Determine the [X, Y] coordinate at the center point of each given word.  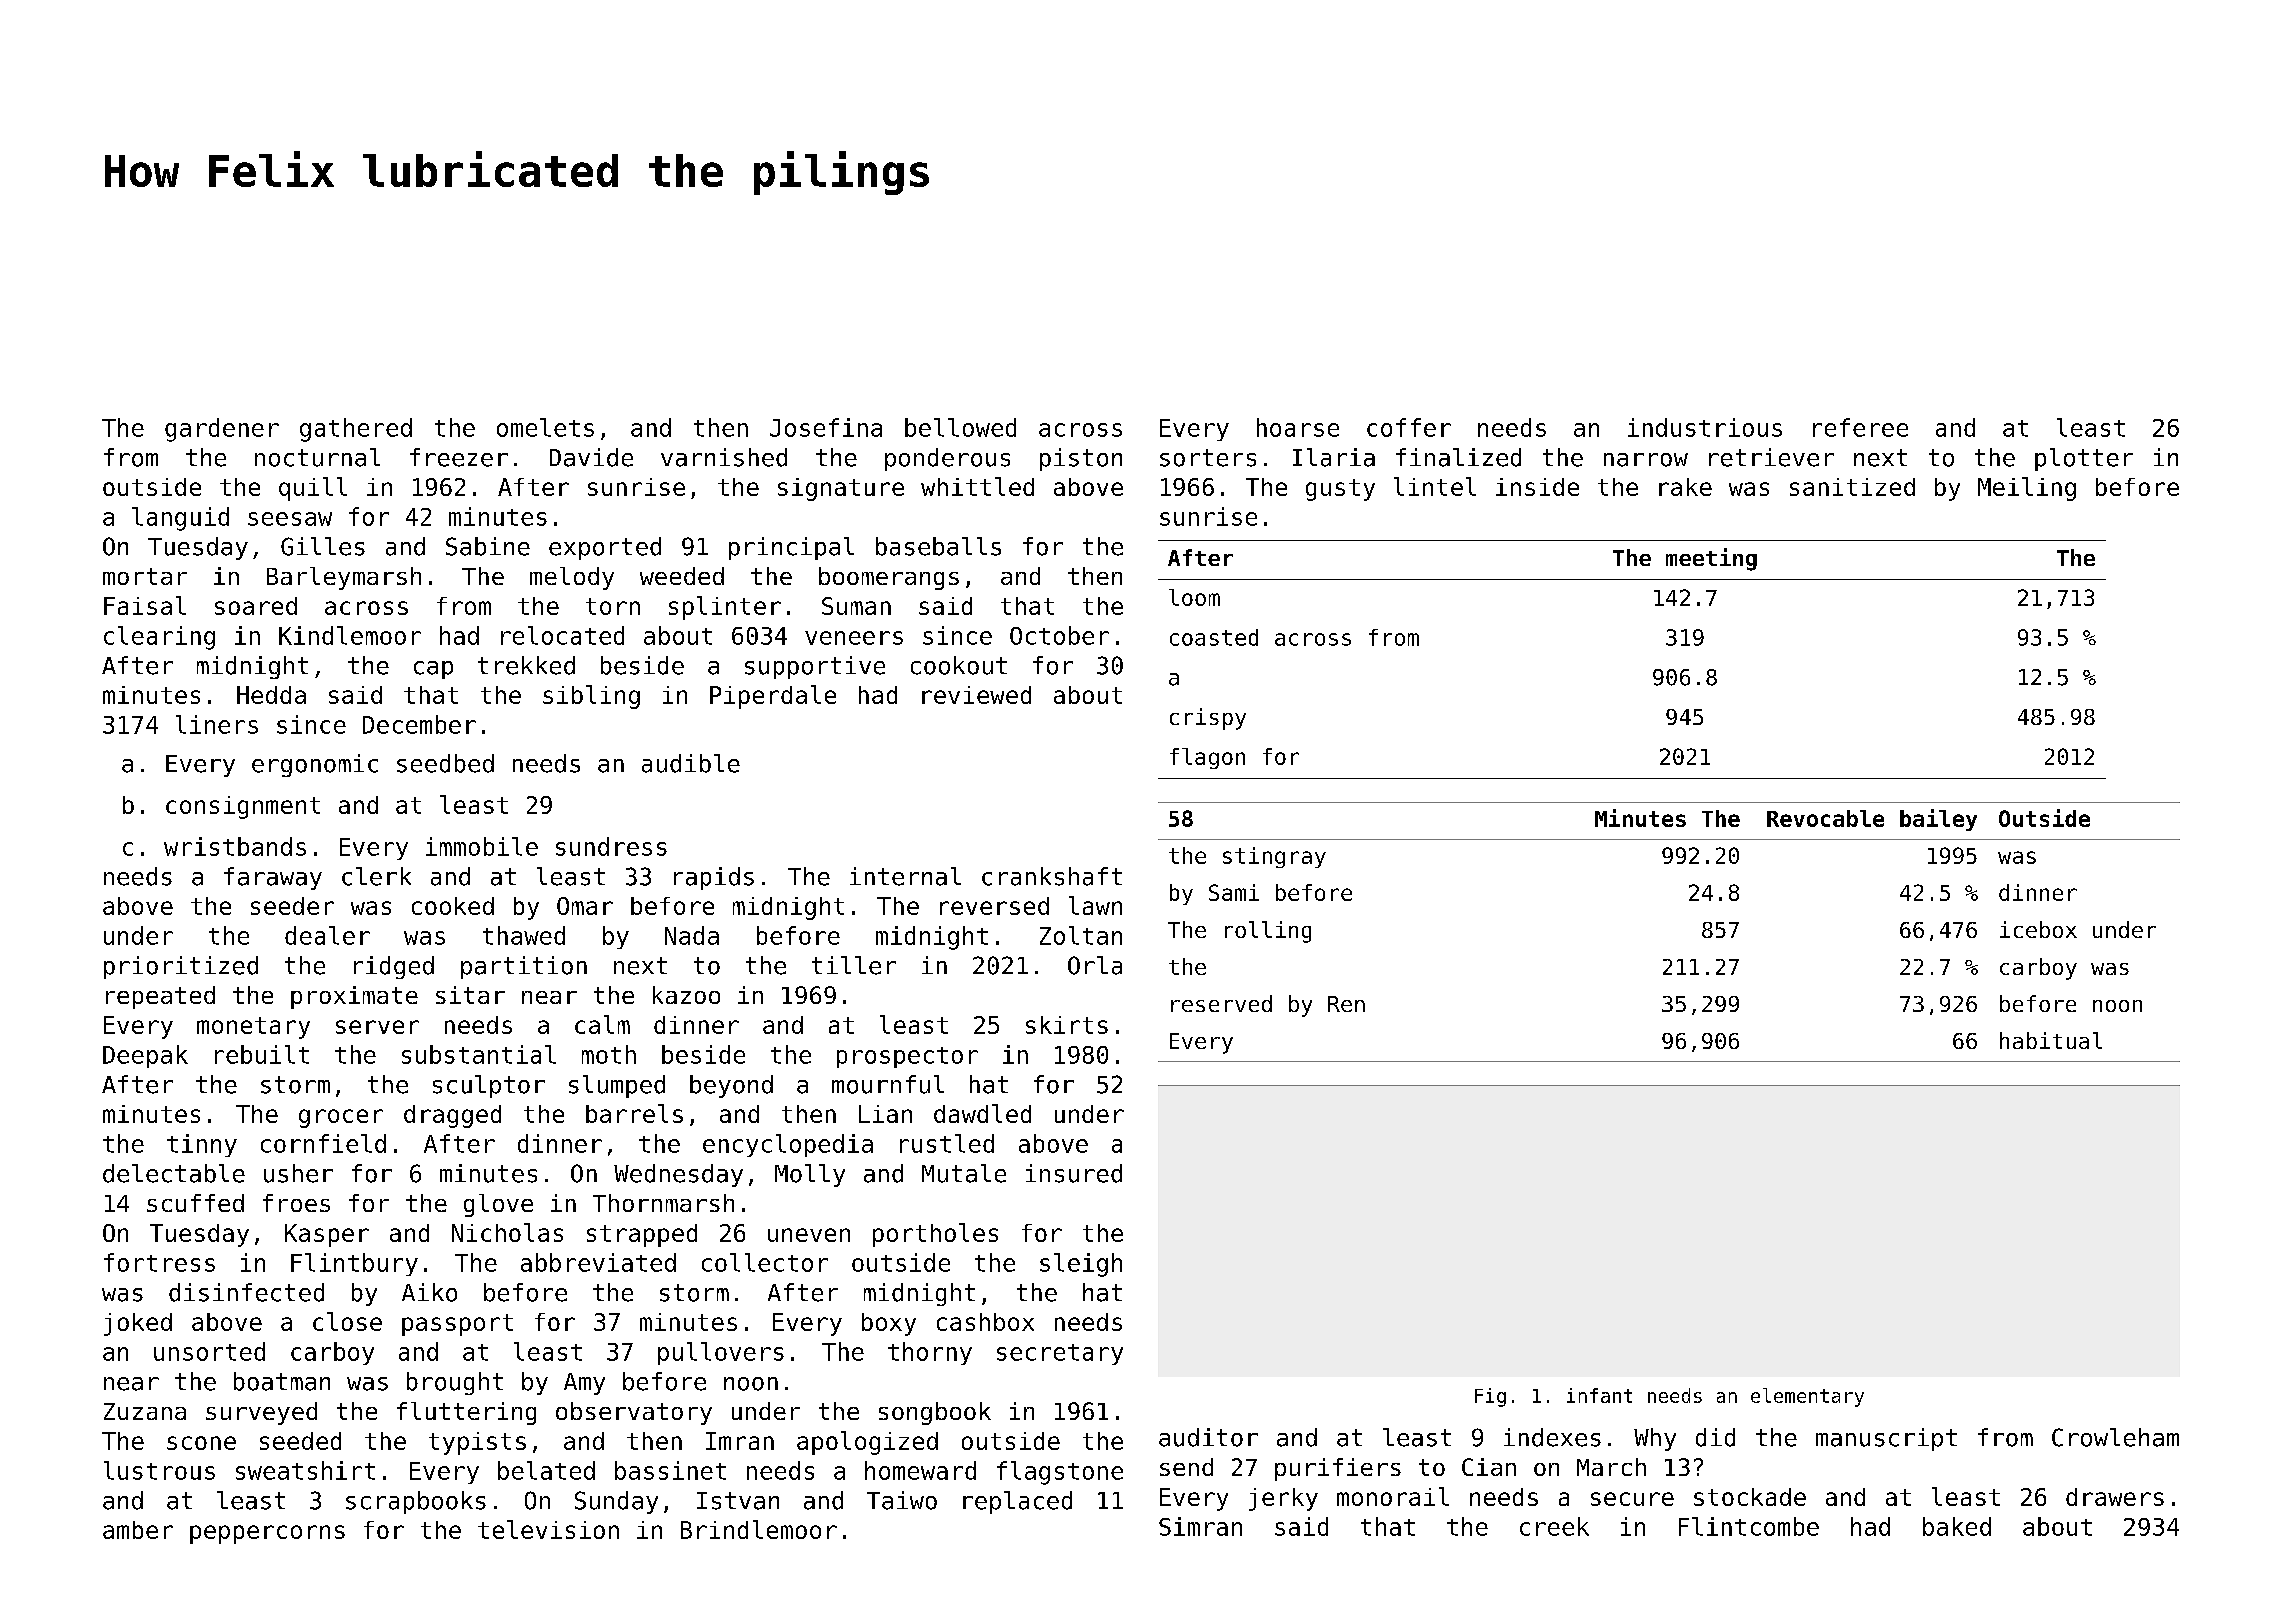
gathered [356, 430]
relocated [562, 635]
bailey [1938, 820]
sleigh [1081, 1265]
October [1059, 635]
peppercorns [267, 1534]
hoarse [1298, 427]
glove [498, 1205]
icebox [2038, 929]
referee [1860, 427]
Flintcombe [1749, 1526]
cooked [453, 906]
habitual [2051, 1040]
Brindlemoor [759, 1529]
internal [905, 876]
